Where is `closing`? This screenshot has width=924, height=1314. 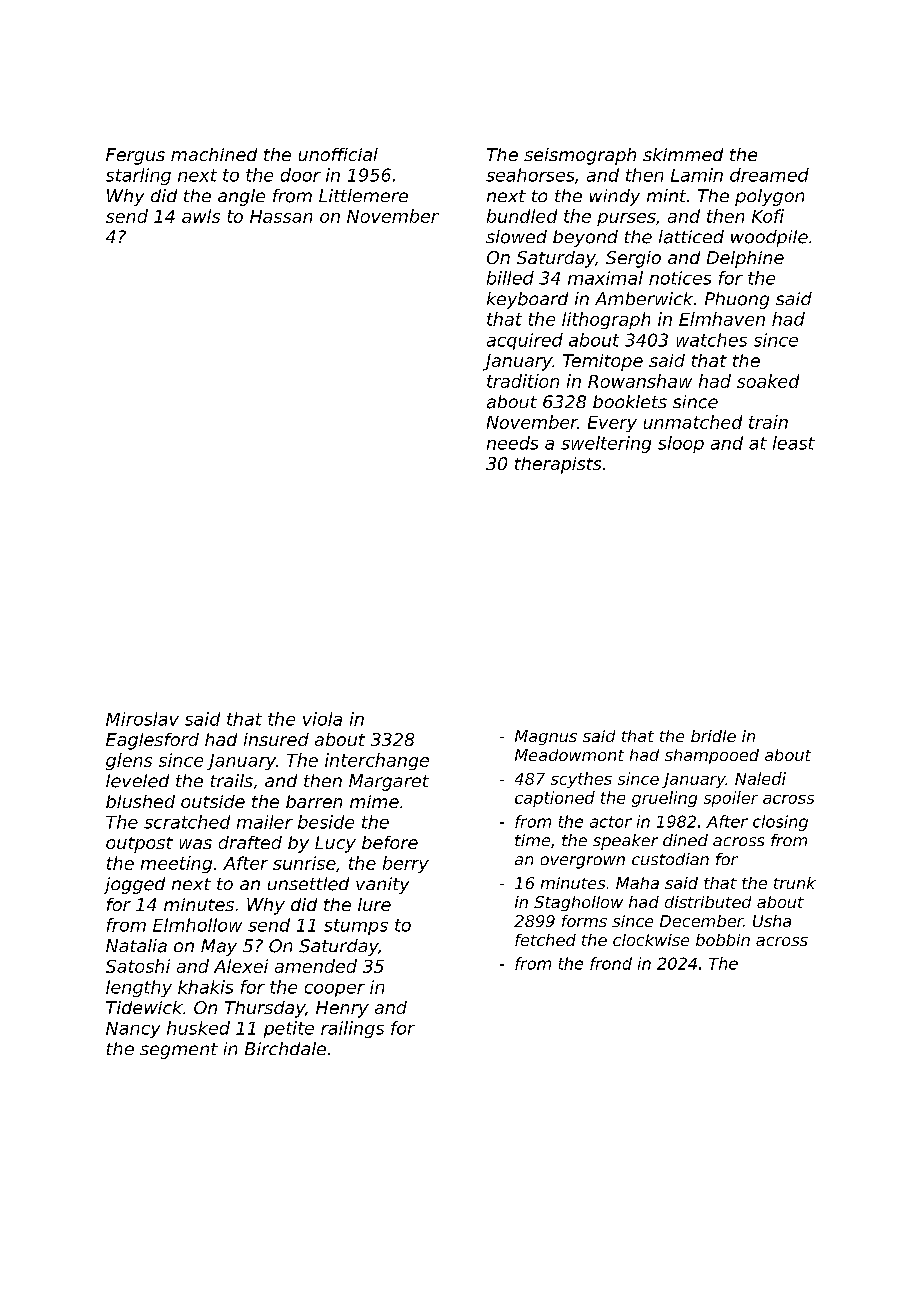 closing is located at coordinates (780, 823).
